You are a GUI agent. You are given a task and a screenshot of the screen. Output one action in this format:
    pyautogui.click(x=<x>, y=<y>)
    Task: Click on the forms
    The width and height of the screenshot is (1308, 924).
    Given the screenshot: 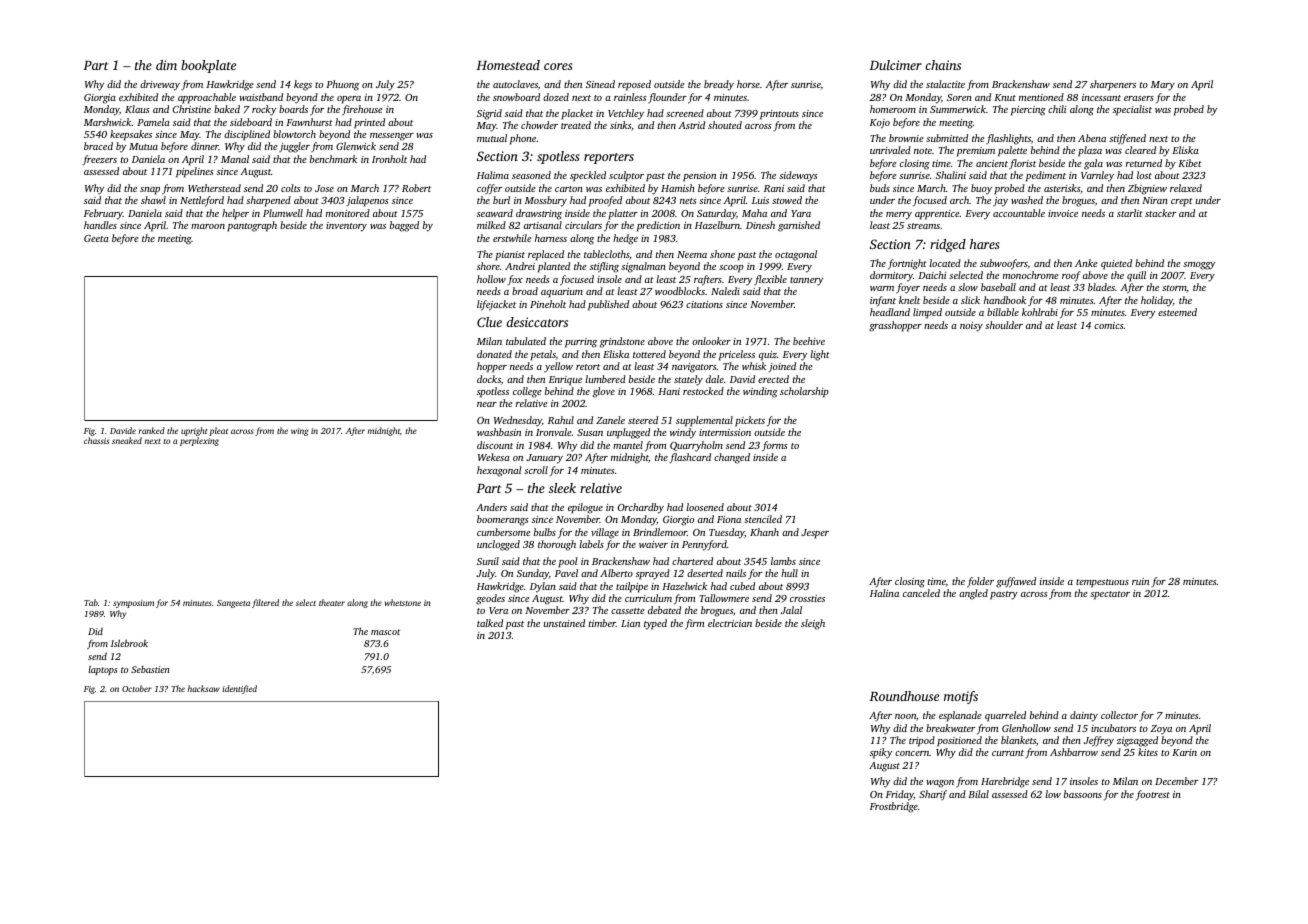 What is the action you would take?
    pyautogui.click(x=775, y=446)
